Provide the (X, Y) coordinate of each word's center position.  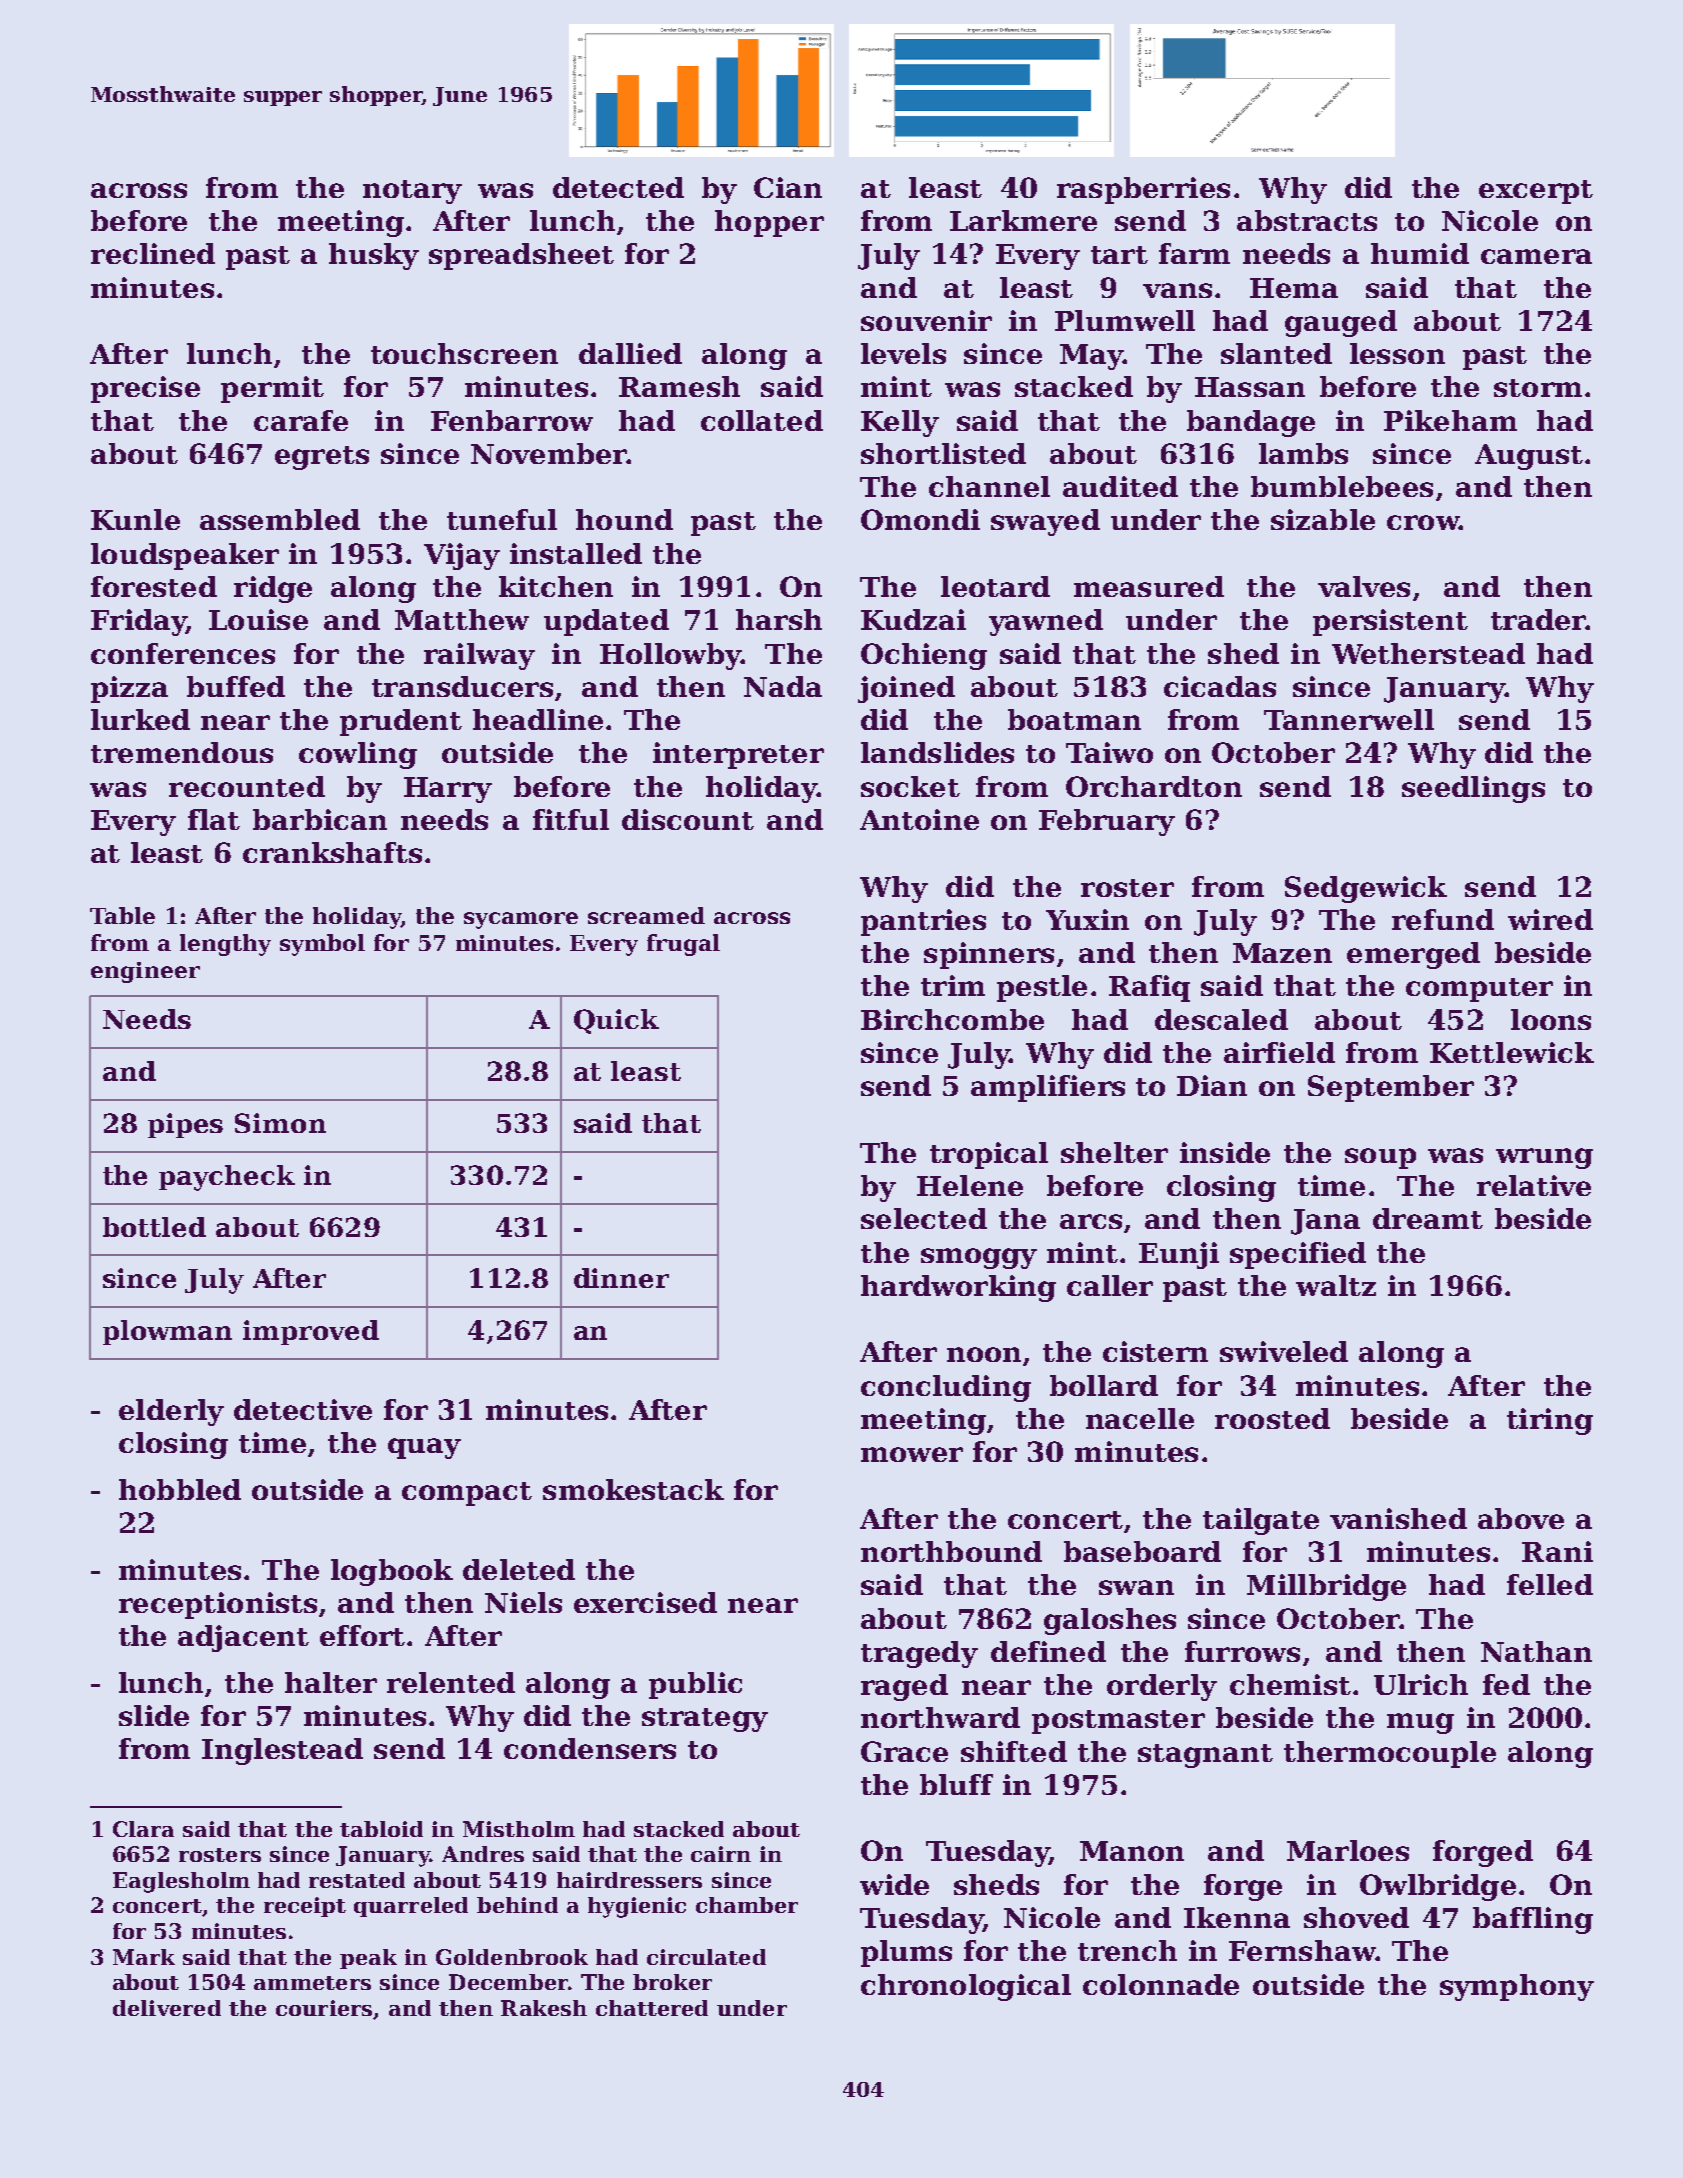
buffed (236, 686)
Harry (448, 790)
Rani (1557, 1551)
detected (618, 187)
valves (1364, 586)
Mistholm (519, 1829)
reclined (153, 253)
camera (1536, 256)
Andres (483, 1854)
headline (538, 719)
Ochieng (924, 656)
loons (1551, 1019)
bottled (154, 1227)
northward (940, 1717)
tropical (989, 1155)
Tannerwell (1349, 719)
